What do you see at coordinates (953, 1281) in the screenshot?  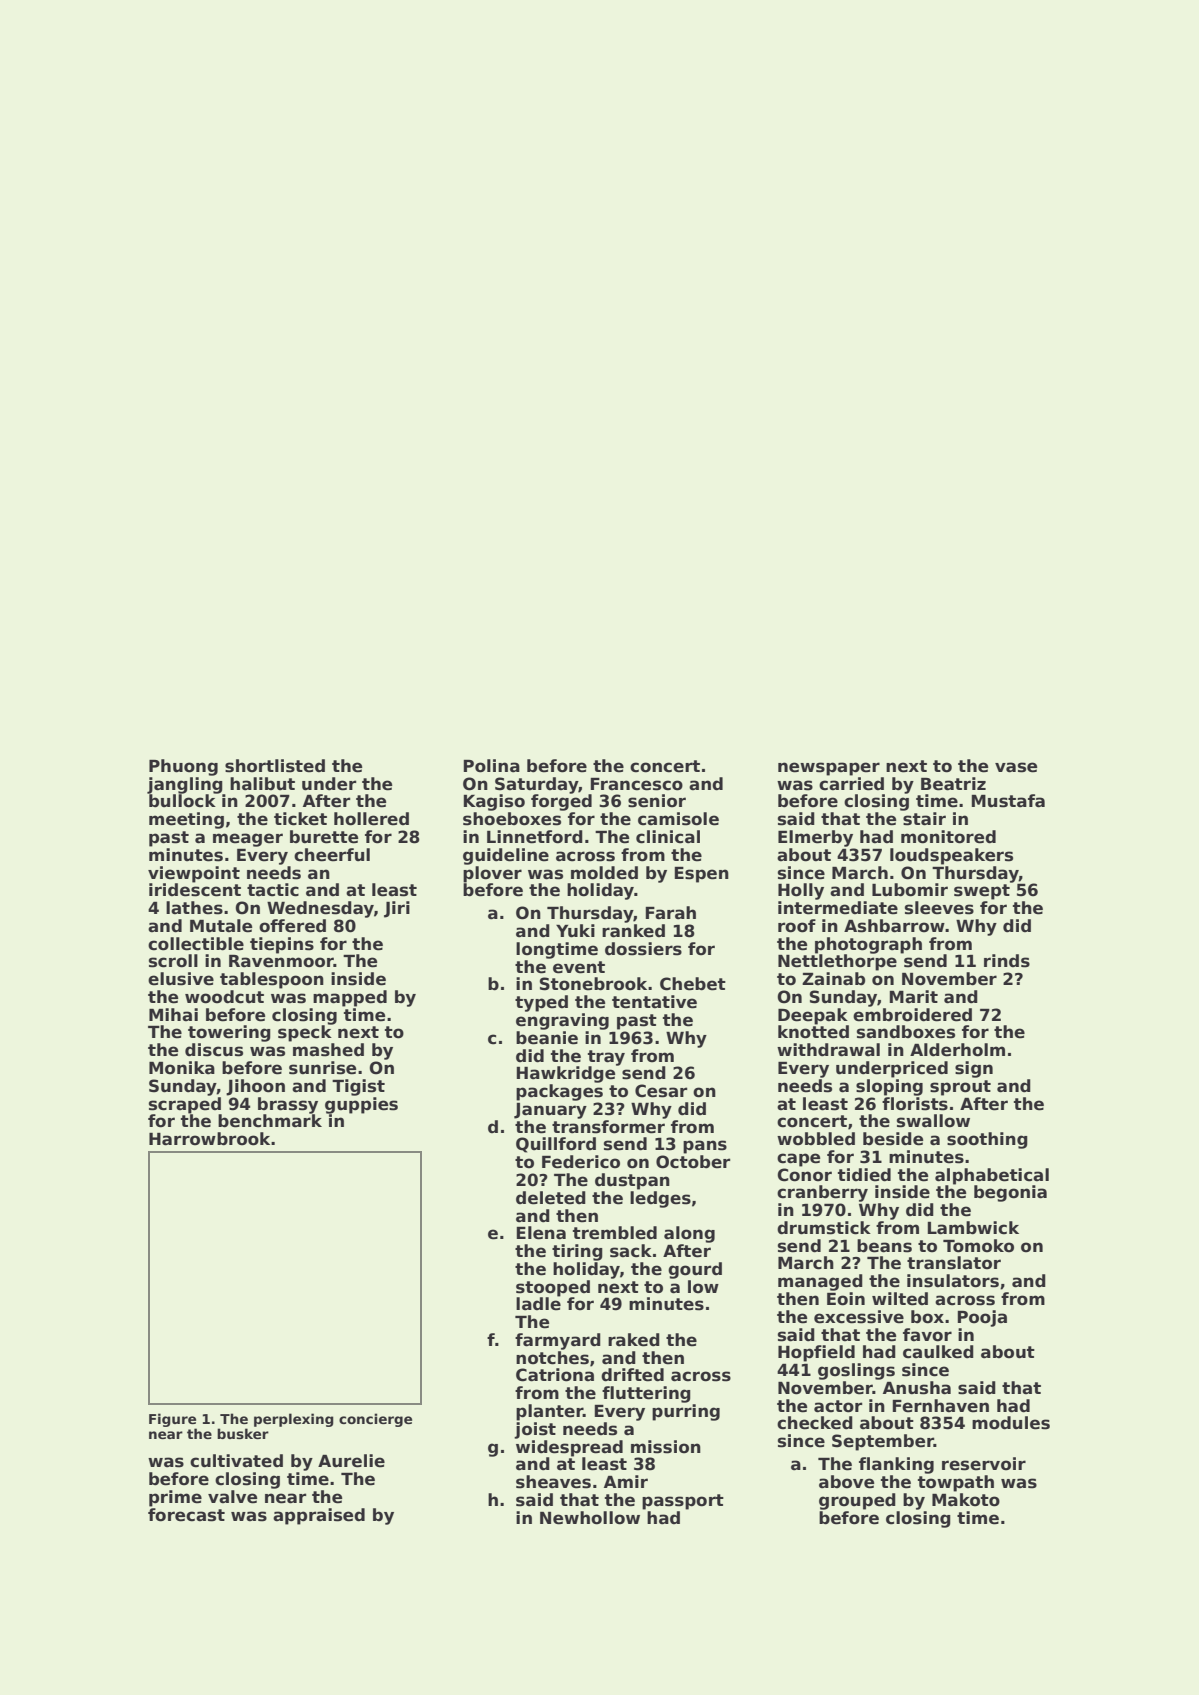 I see `insulators` at bounding box center [953, 1281].
